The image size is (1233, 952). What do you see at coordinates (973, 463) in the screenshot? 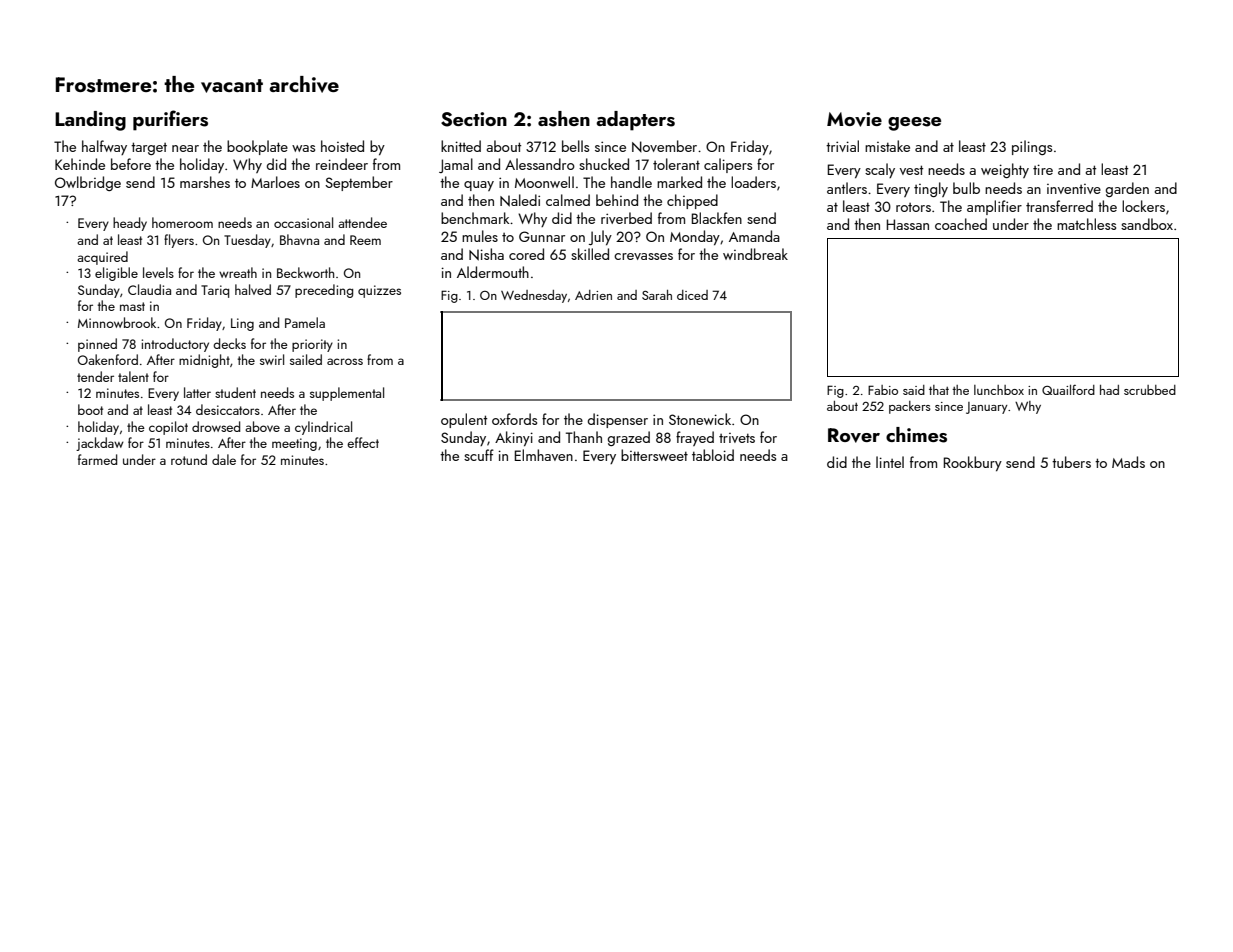
I see `Rookbury` at bounding box center [973, 463].
